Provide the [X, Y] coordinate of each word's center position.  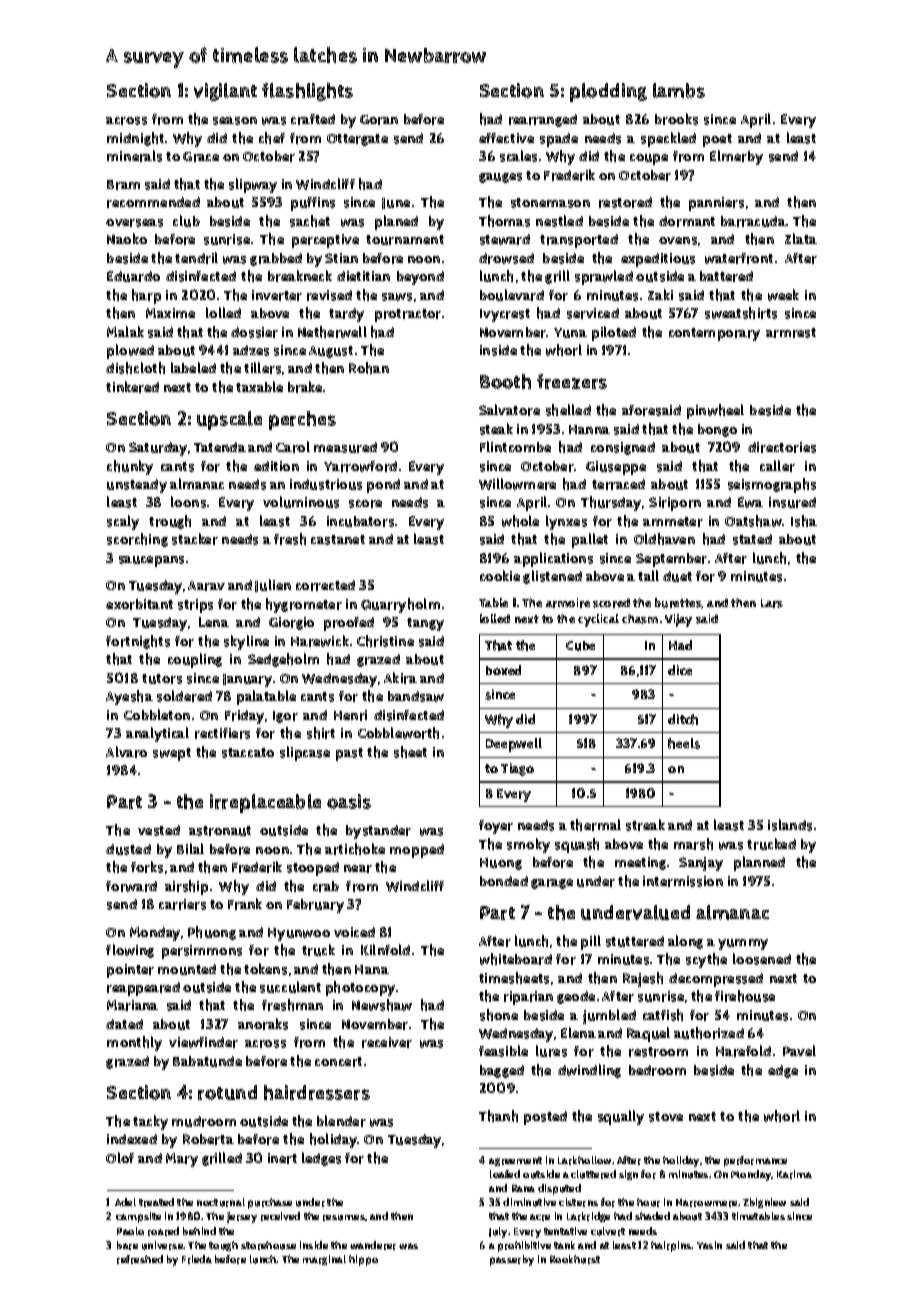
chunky [130, 467]
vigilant [225, 92]
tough [223, 1246]
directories [782, 447]
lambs [679, 90]
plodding [608, 92]
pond [383, 486]
